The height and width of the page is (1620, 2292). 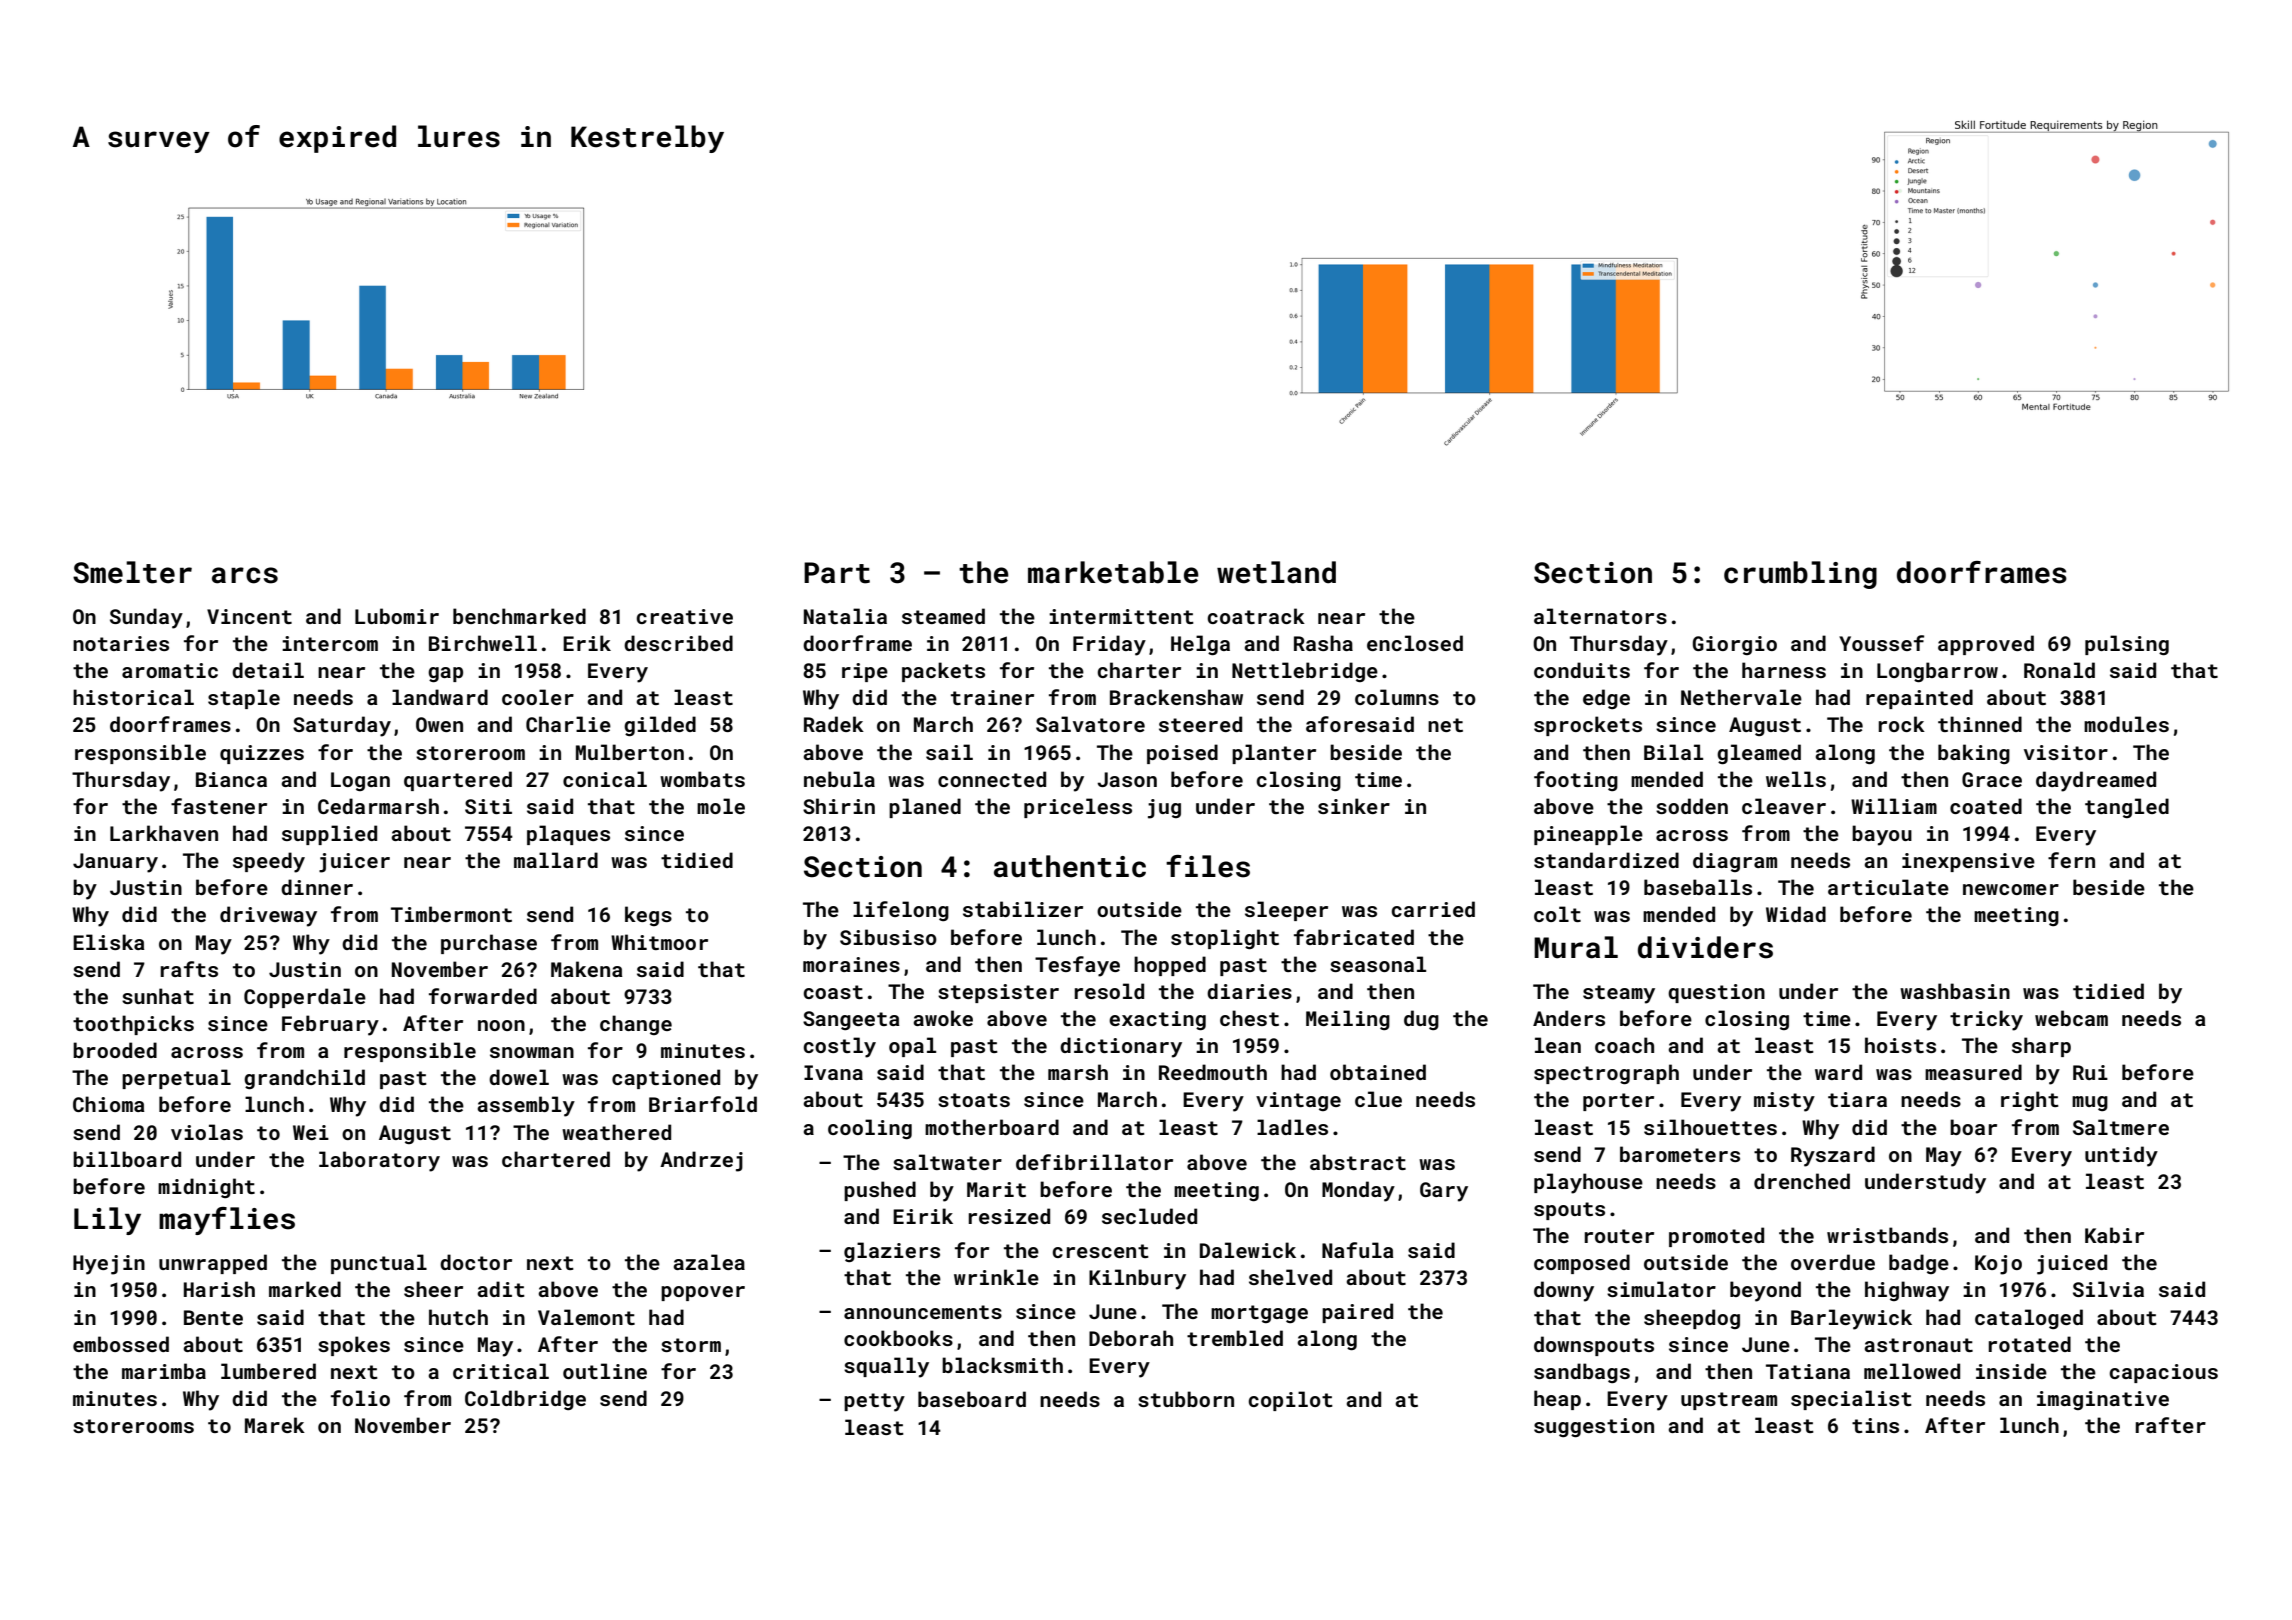 What do you see at coordinates (1955, 991) in the page?
I see `washbasin` at bounding box center [1955, 991].
